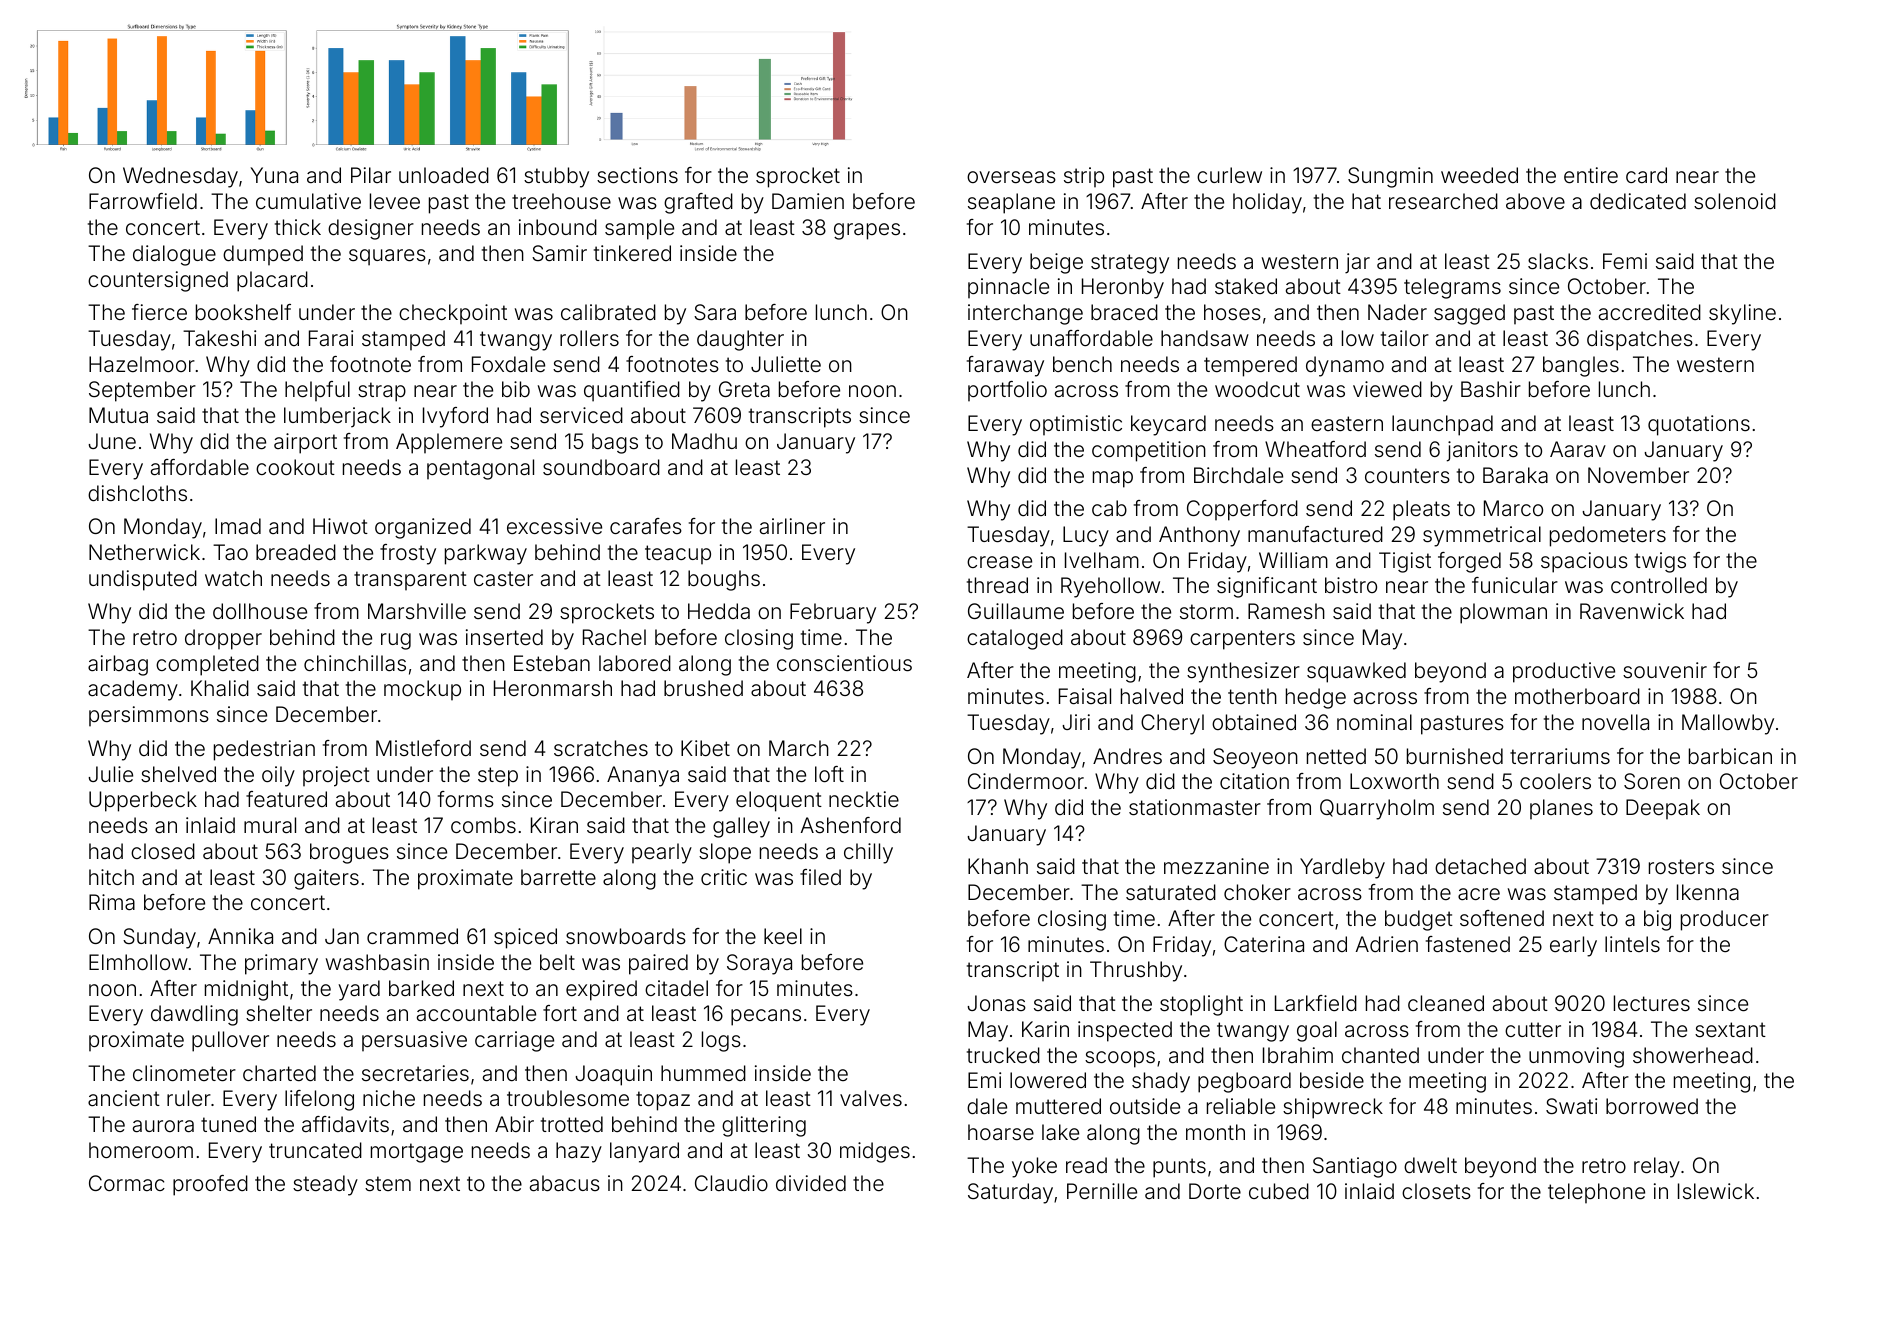  What do you see at coordinates (1708, 892) in the screenshot?
I see `Ikenna` at bounding box center [1708, 892].
